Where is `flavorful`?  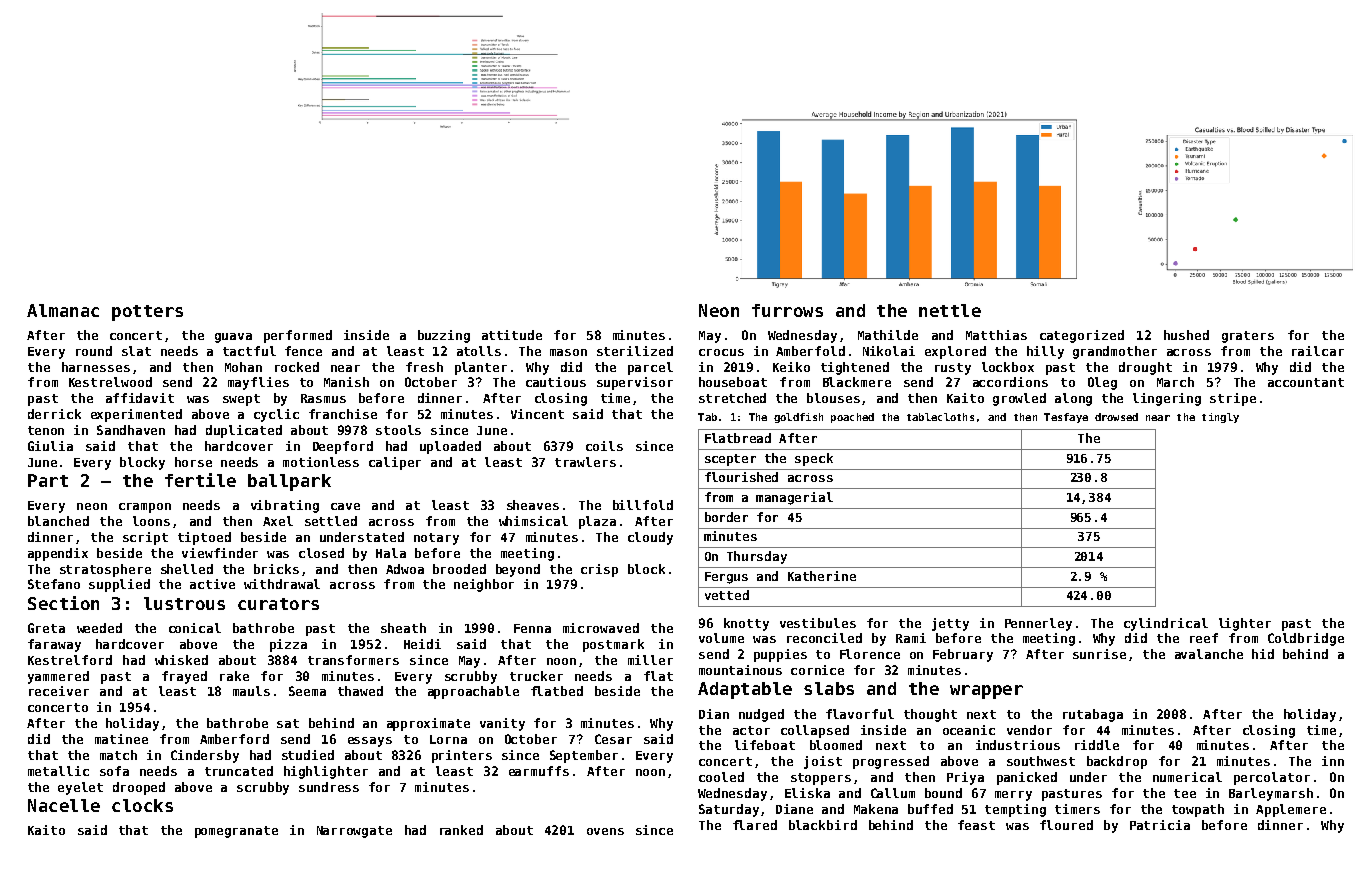 flavorful is located at coordinates (860, 714).
